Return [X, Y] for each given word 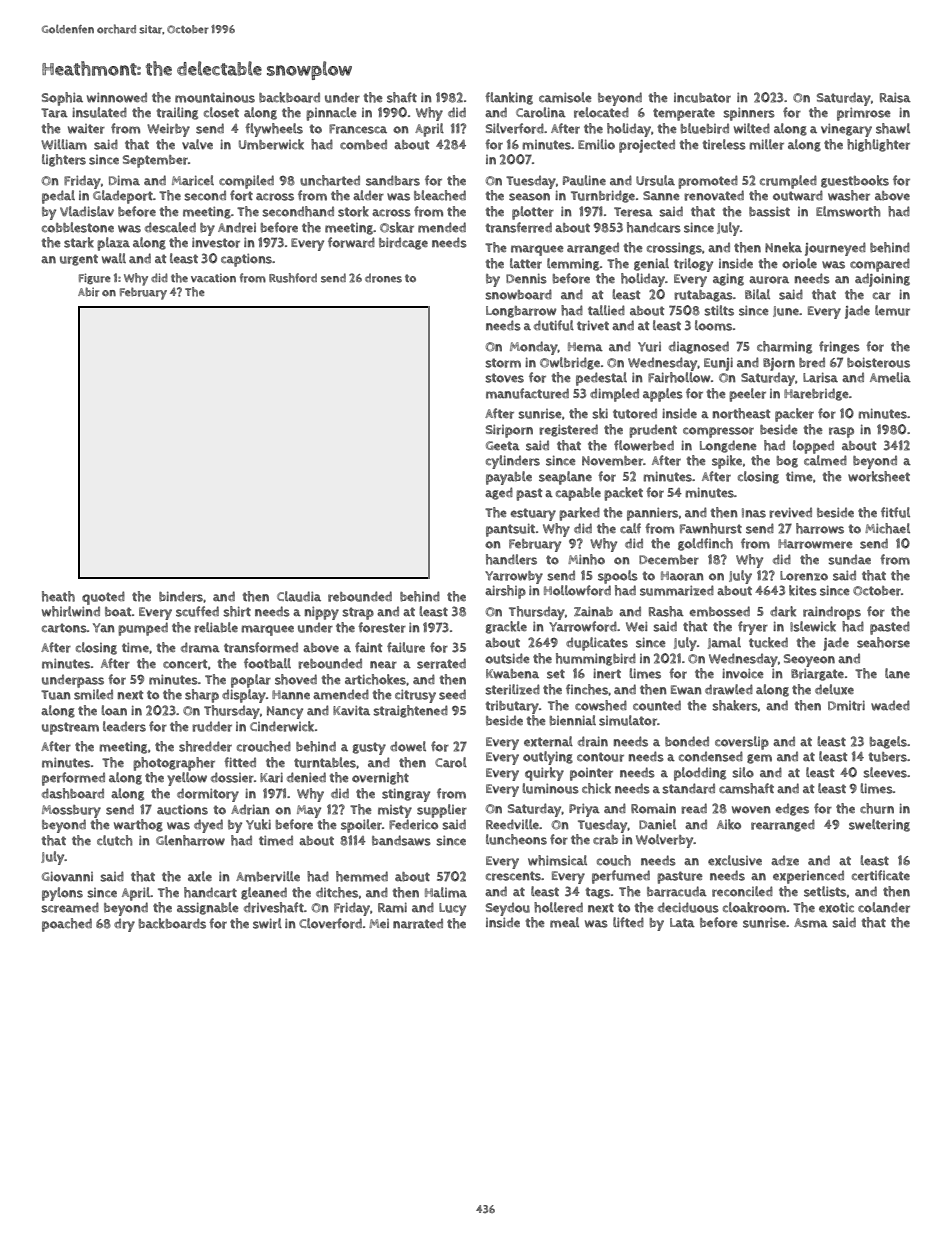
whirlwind [71, 611]
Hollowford [577, 590]
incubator [702, 98]
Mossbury [71, 811]
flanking [509, 98]
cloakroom [754, 907]
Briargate [817, 674]
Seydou [508, 909]
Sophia [62, 99]
